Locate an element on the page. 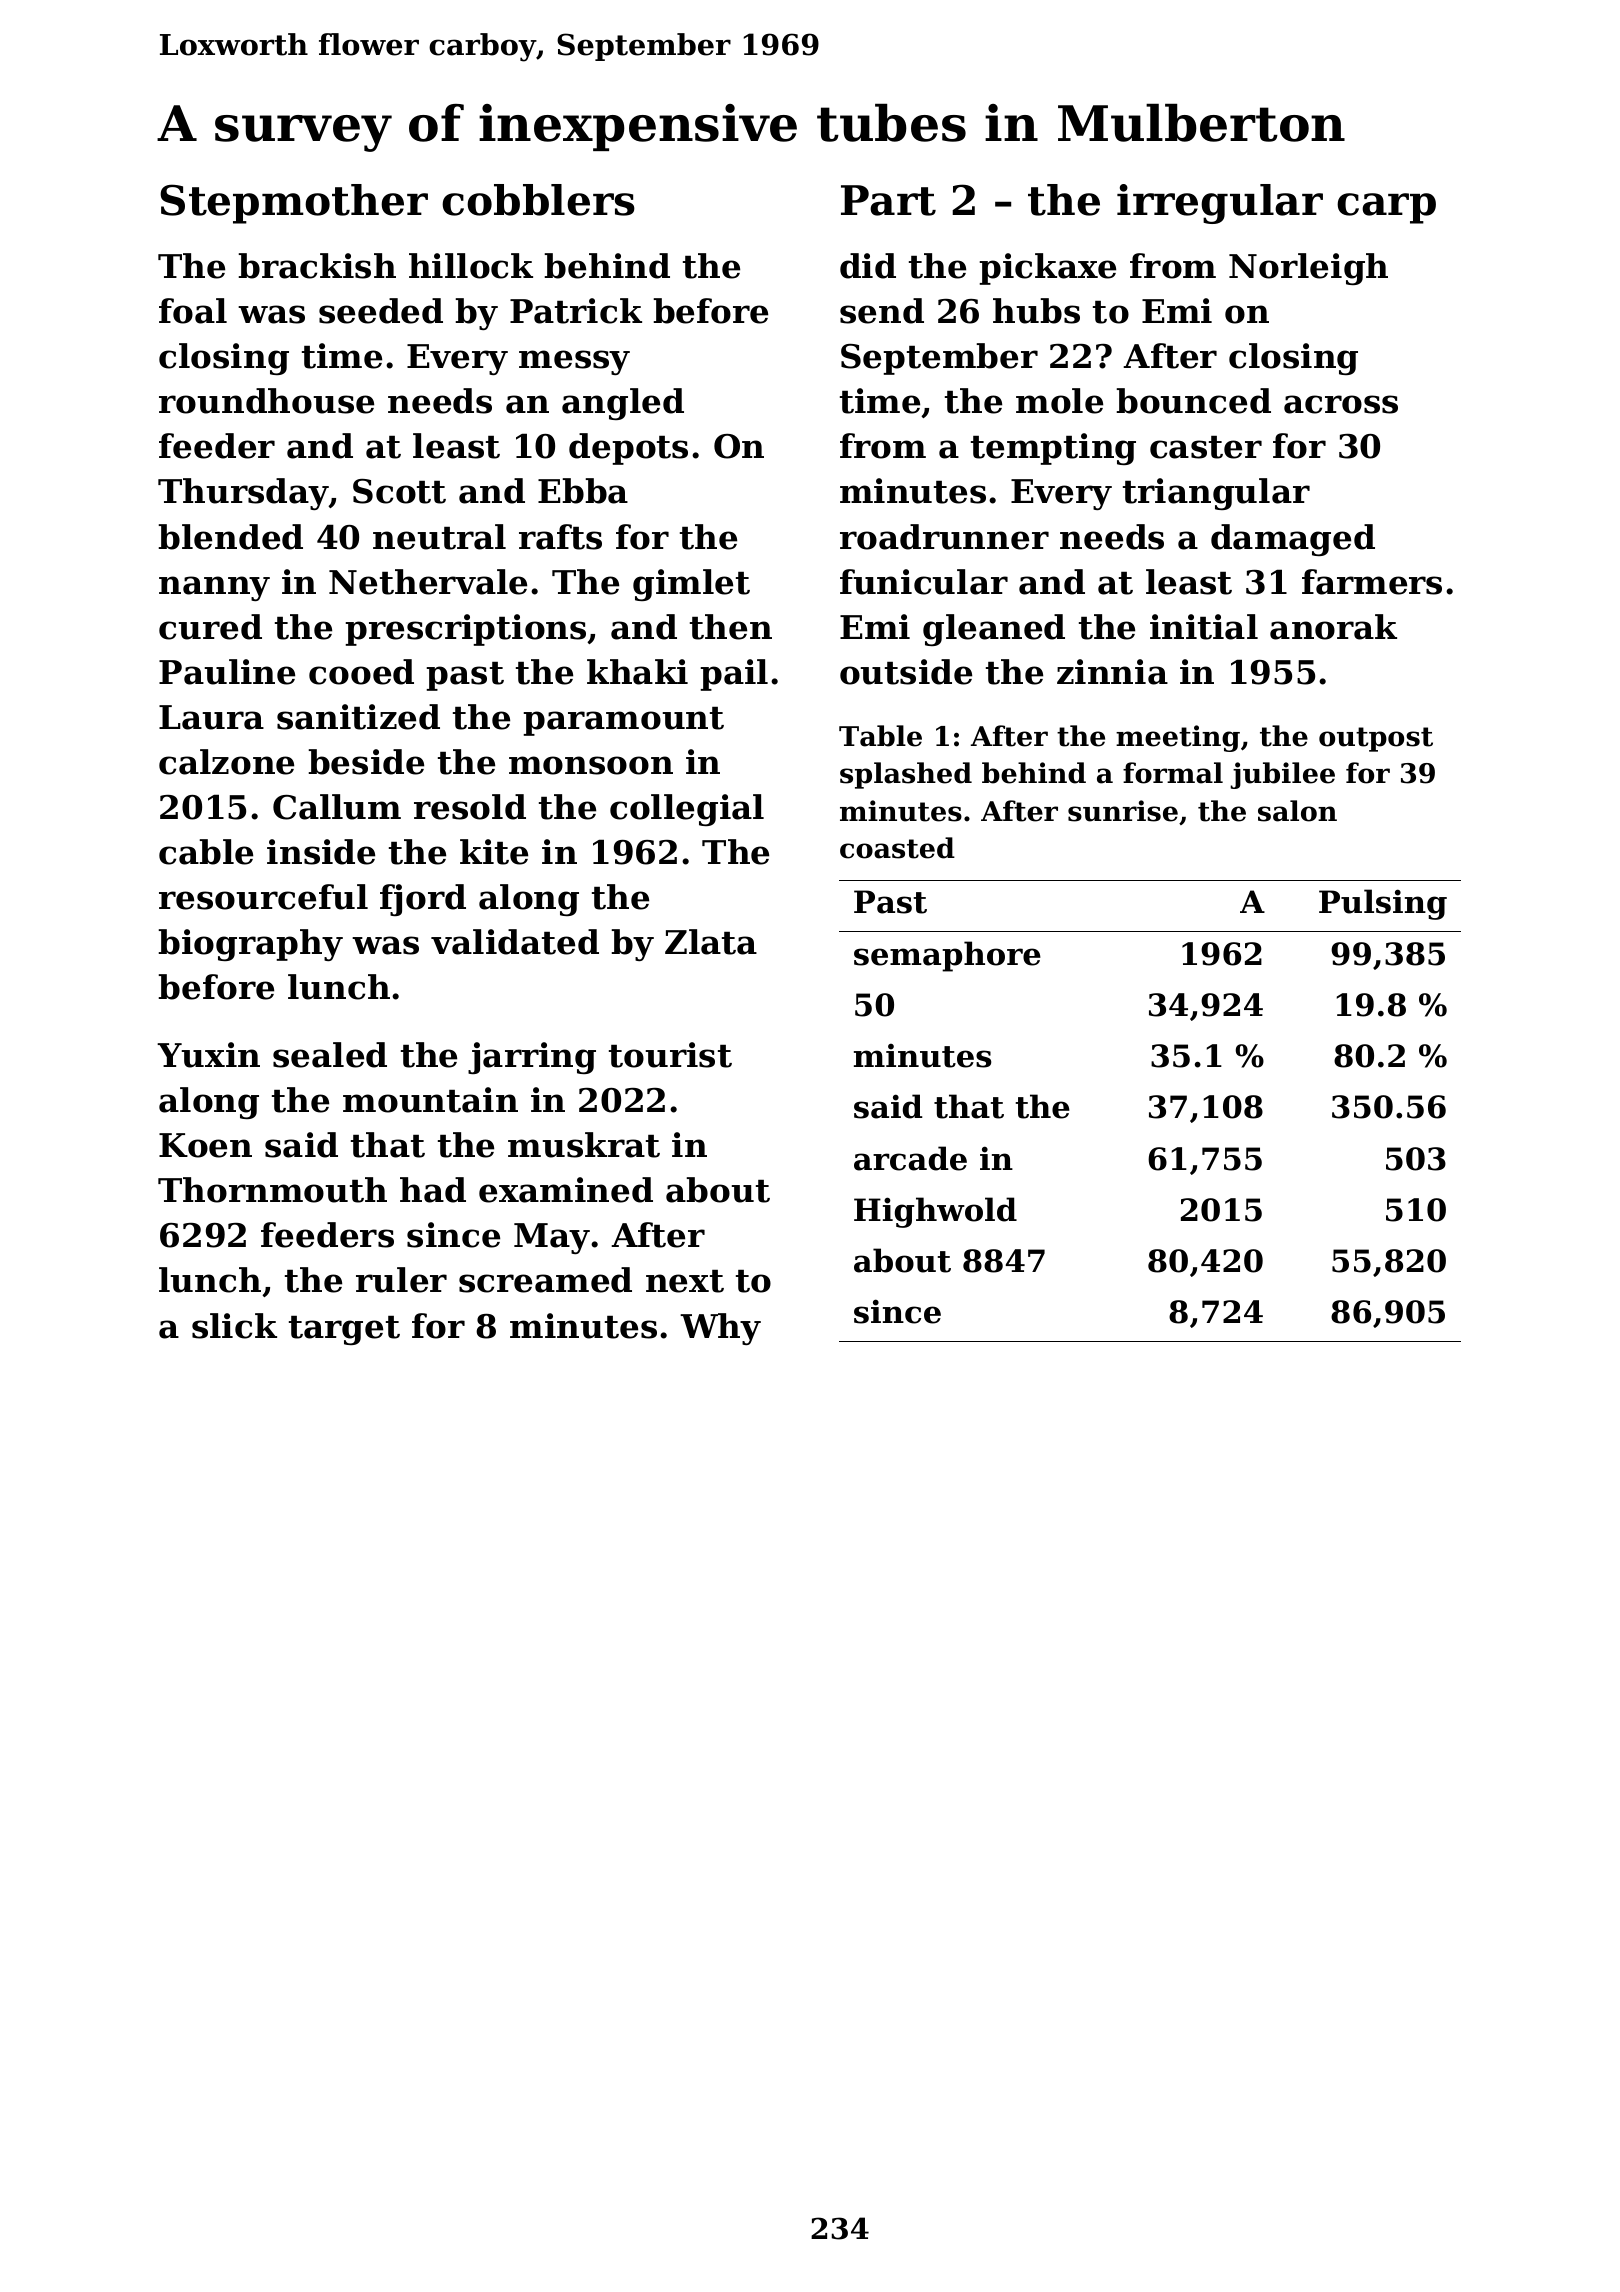  Highwold is located at coordinates (935, 1212).
